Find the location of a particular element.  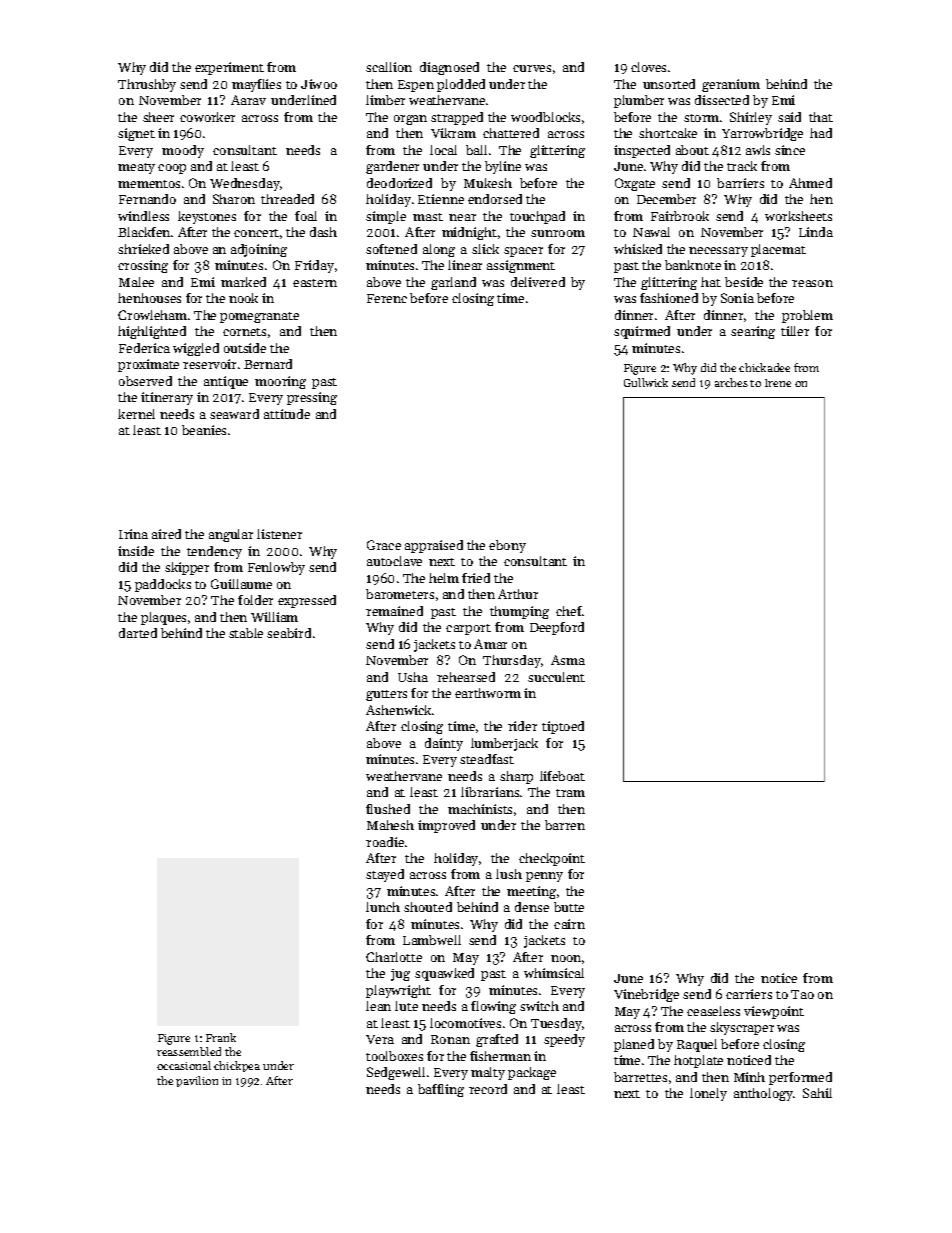

Gullwick is located at coordinates (646, 382).
